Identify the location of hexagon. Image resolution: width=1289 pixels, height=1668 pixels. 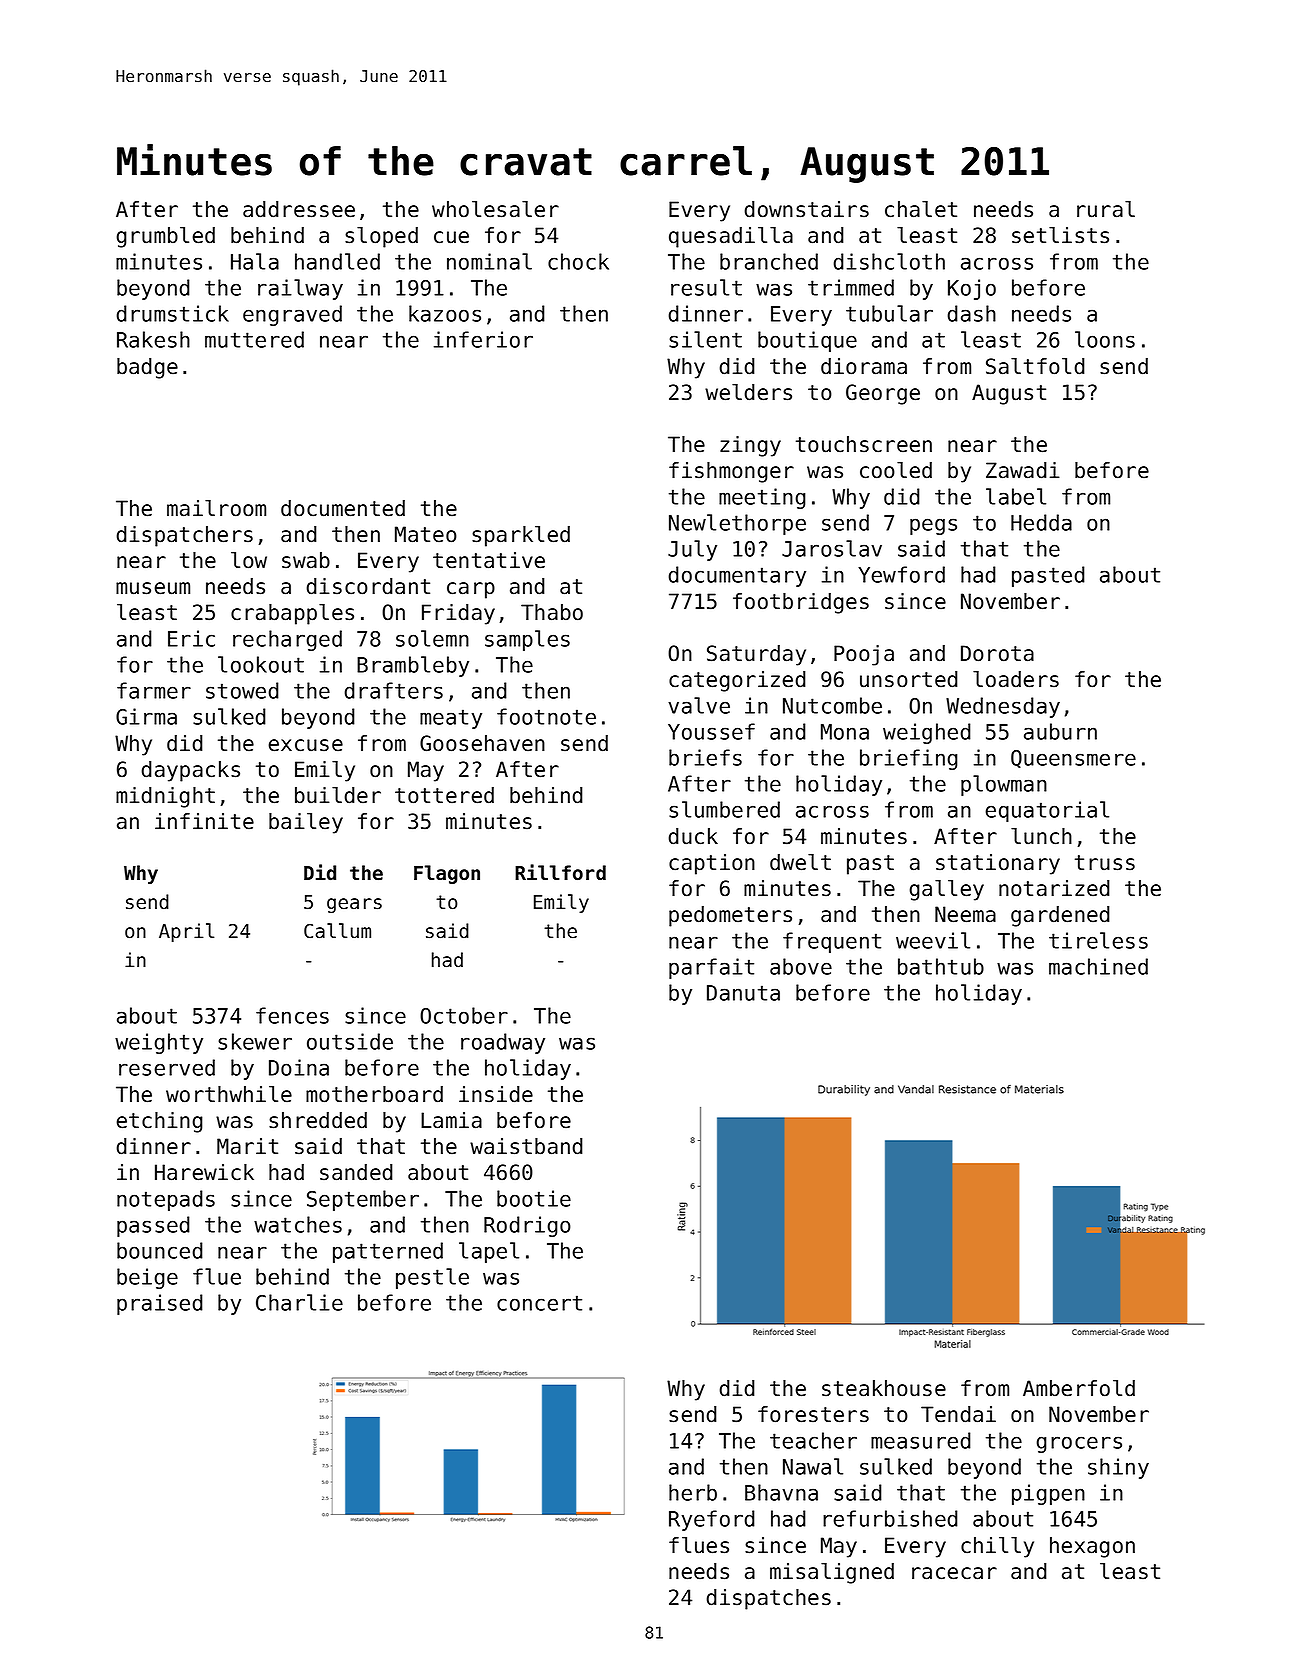
(1092, 1547).
